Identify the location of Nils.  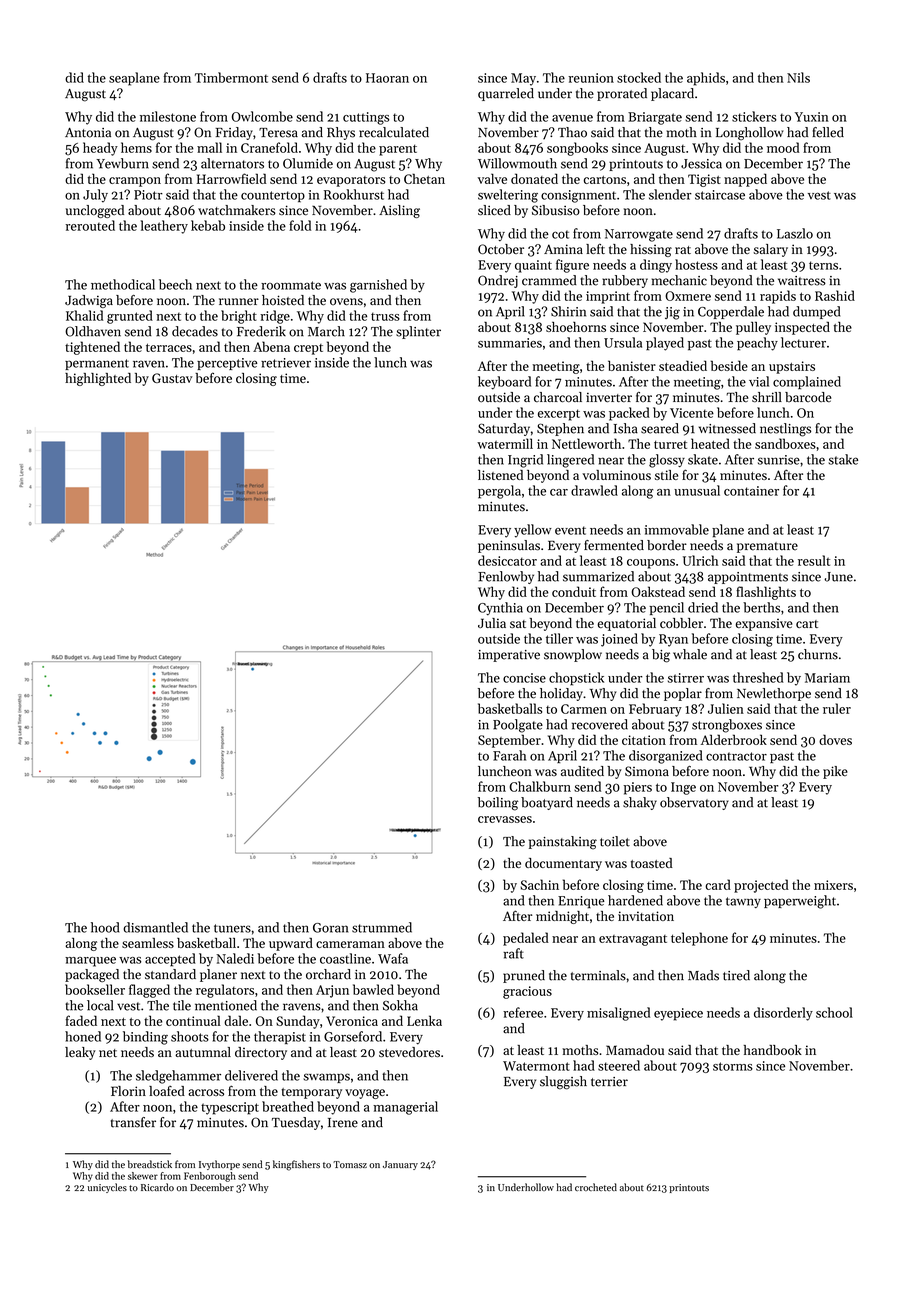
(798, 77).
